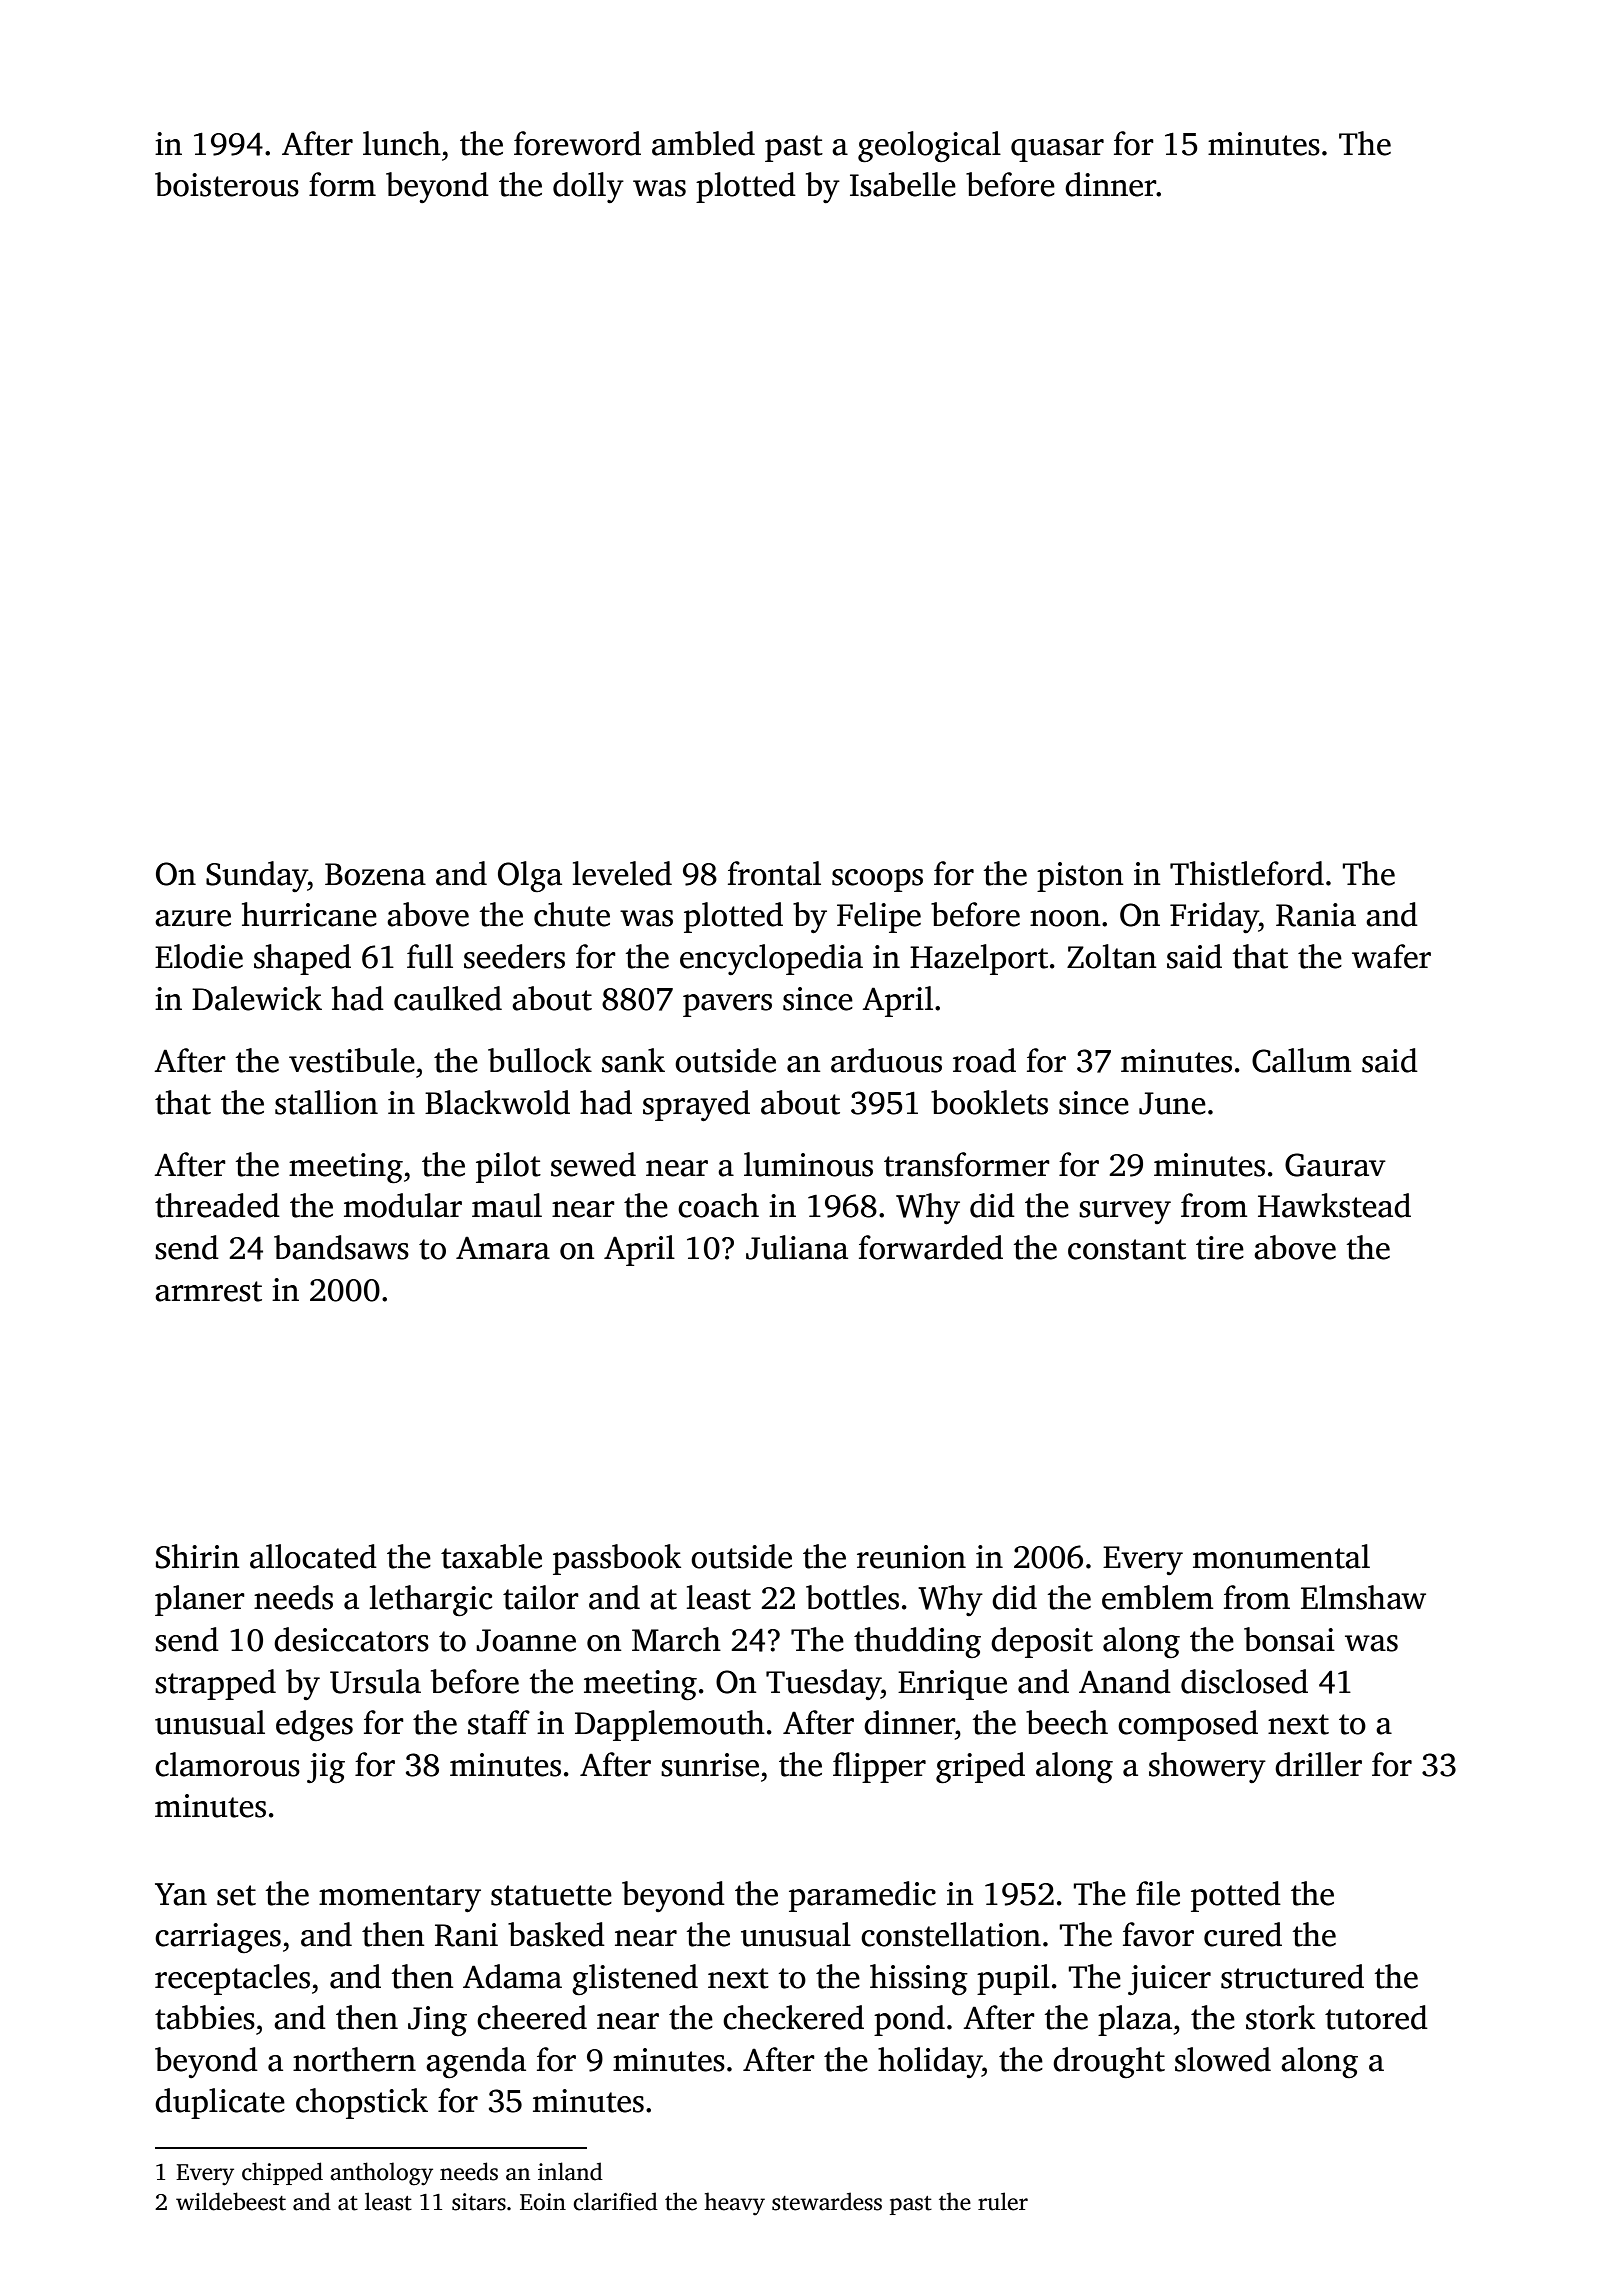 The width and height of the document is (1620, 2292). What do you see at coordinates (215, 1684) in the document?
I see `strapped` at bounding box center [215, 1684].
